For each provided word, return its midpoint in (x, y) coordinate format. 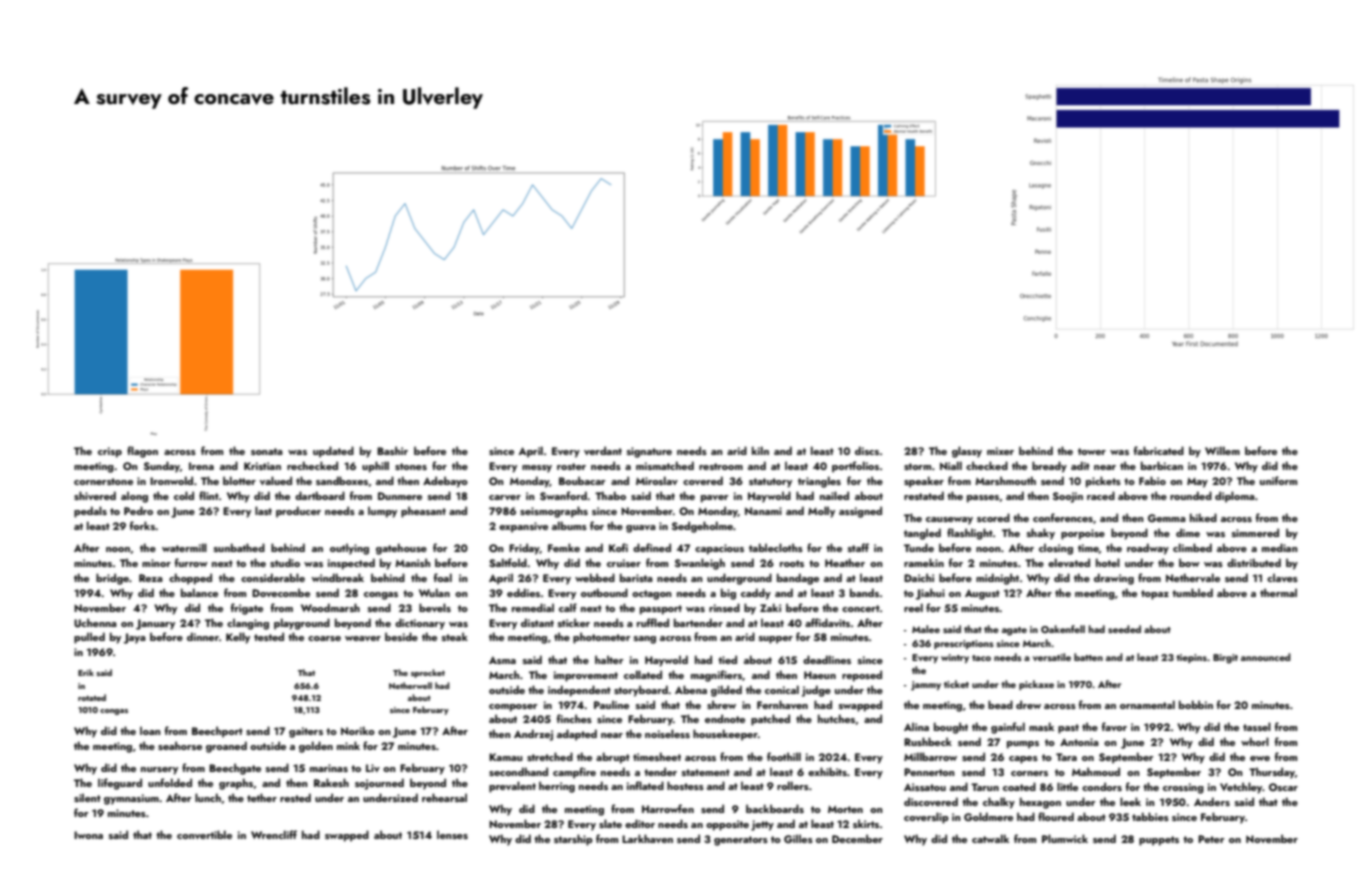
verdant (603, 450)
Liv (373, 768)
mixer (1000, 451)
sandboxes (342, 480)
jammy (926, 686)
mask (1041, 726)
